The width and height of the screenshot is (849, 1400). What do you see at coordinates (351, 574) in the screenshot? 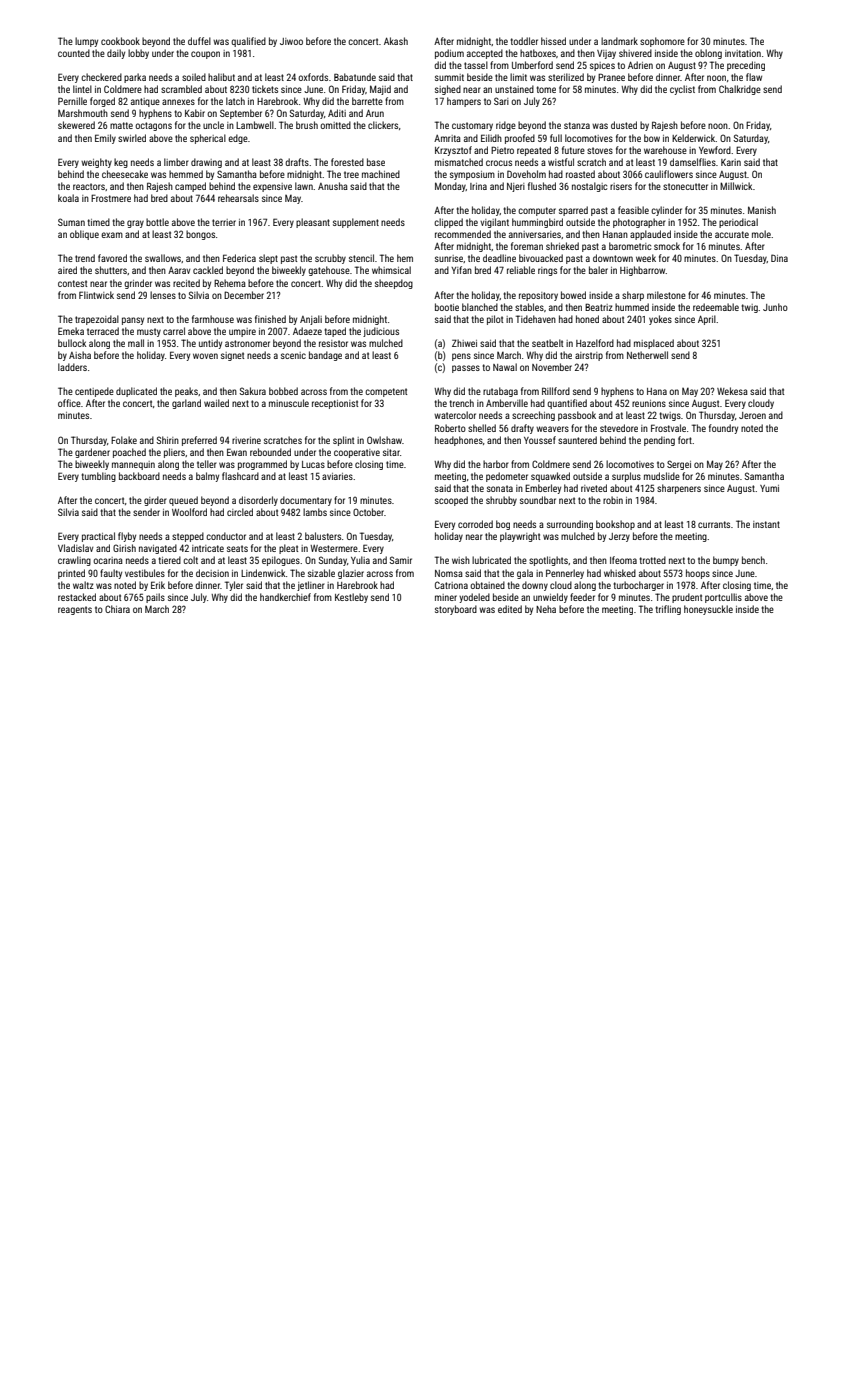
I see `glazier` at bounding box center [351, 574].
